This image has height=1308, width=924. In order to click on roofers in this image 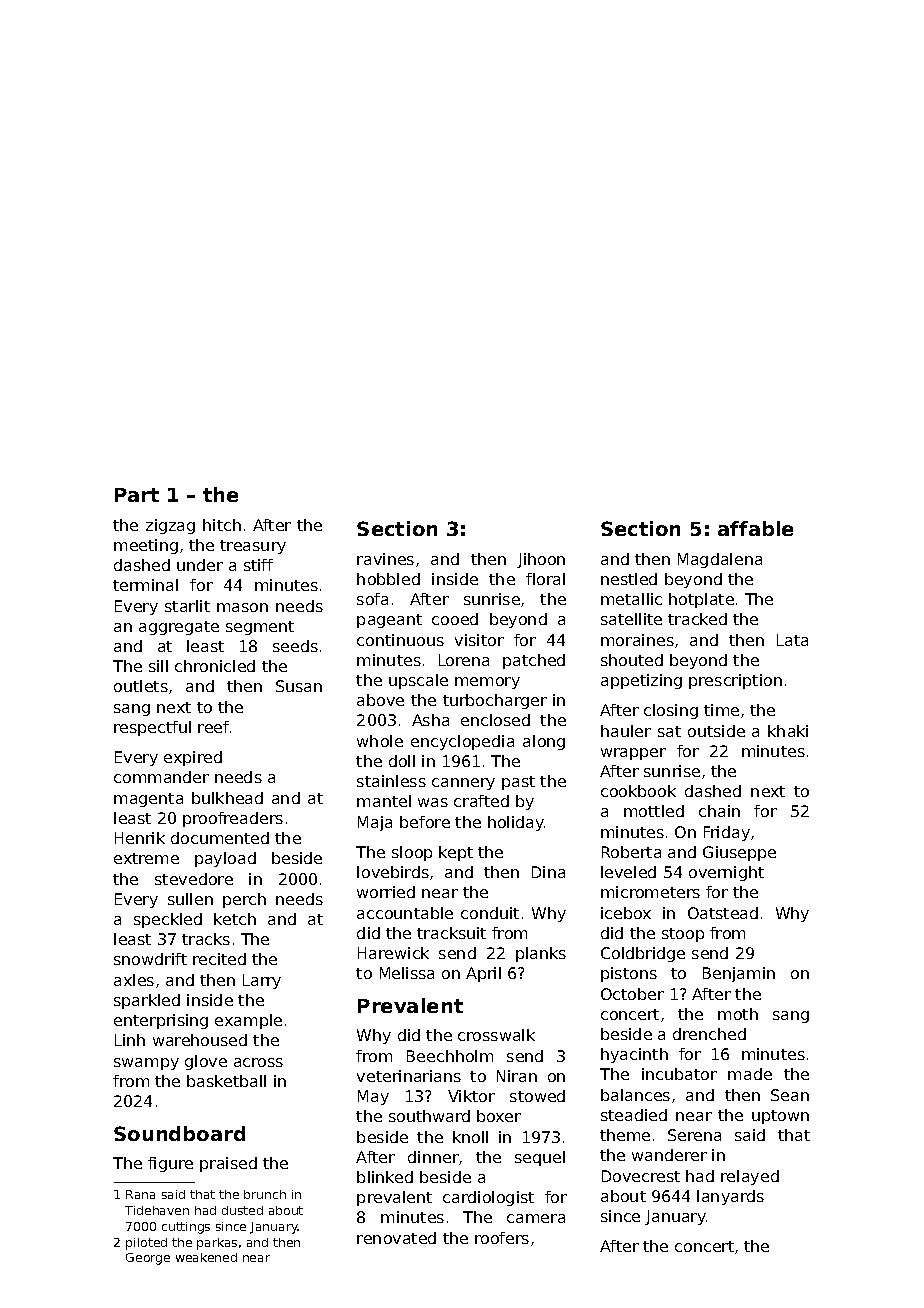, I will do `click(502, 1238)`.
